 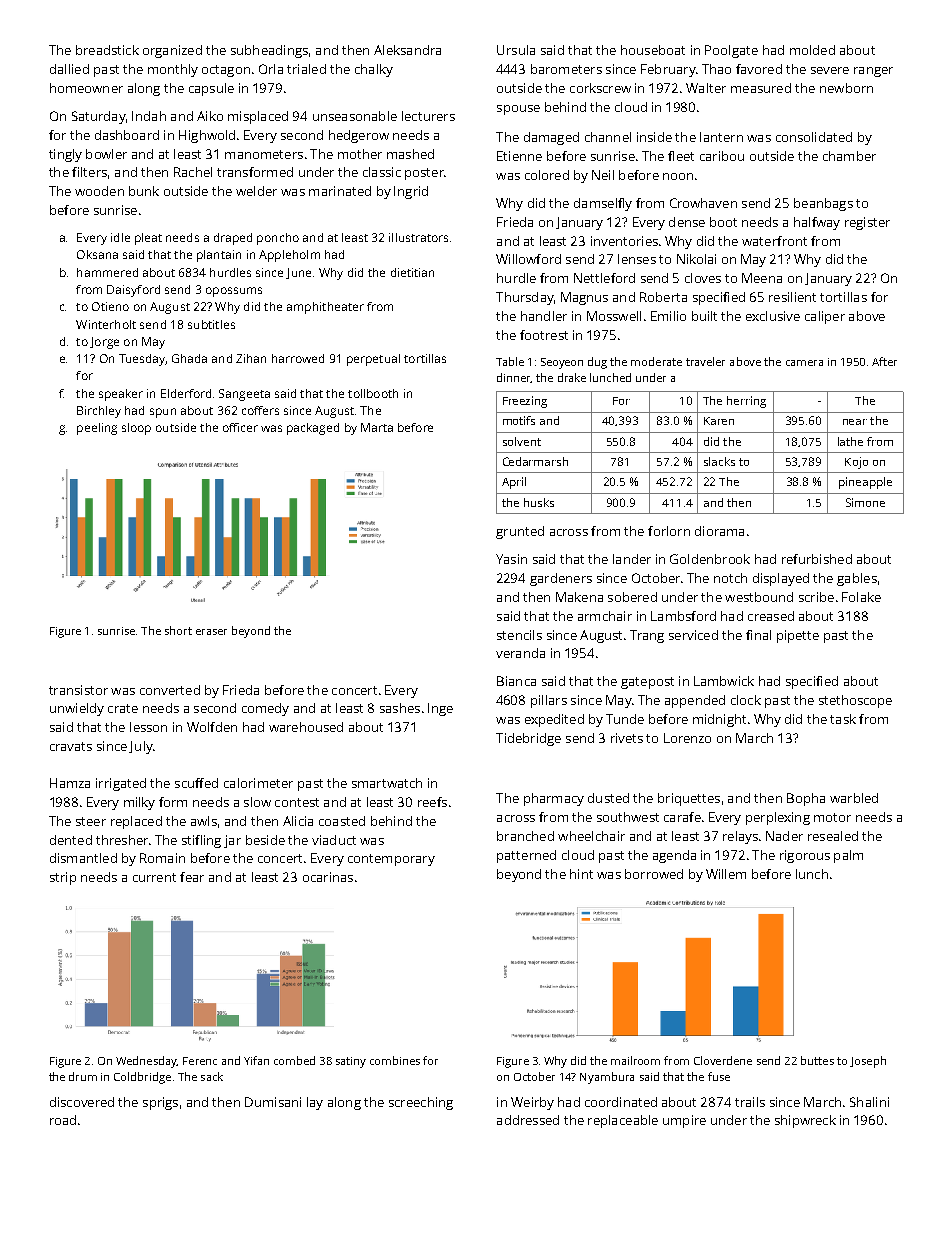 I want to click on subheadings, so click(x=269, y=51).
